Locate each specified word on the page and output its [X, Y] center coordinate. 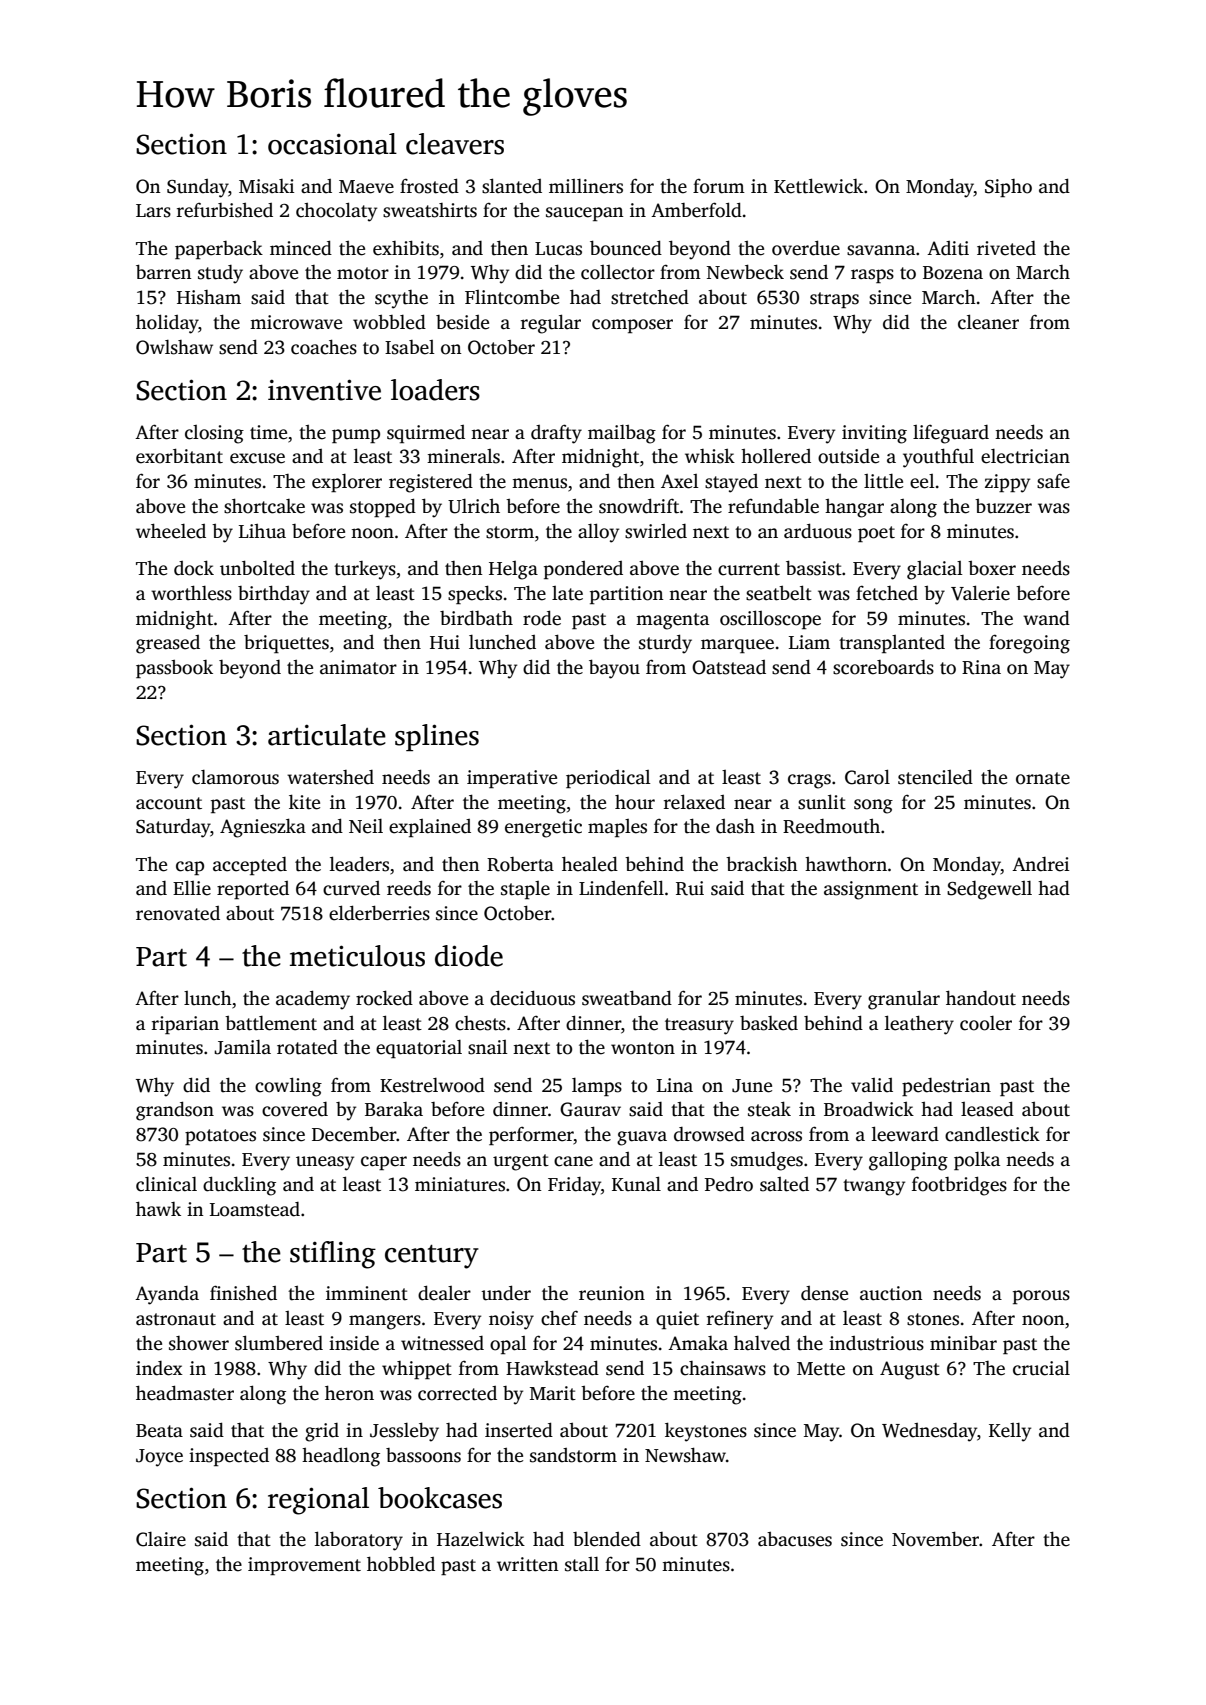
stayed [731, 483]
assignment [871, 890]
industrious [876, 1343]
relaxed [694, 802]
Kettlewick [818, 186]
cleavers [455, 144]
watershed [330, 777]
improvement [304, 1566]
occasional [332, 144]
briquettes [286, 644]
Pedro [729, 1184]
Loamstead [255, 1209]
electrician [1025, 456]
